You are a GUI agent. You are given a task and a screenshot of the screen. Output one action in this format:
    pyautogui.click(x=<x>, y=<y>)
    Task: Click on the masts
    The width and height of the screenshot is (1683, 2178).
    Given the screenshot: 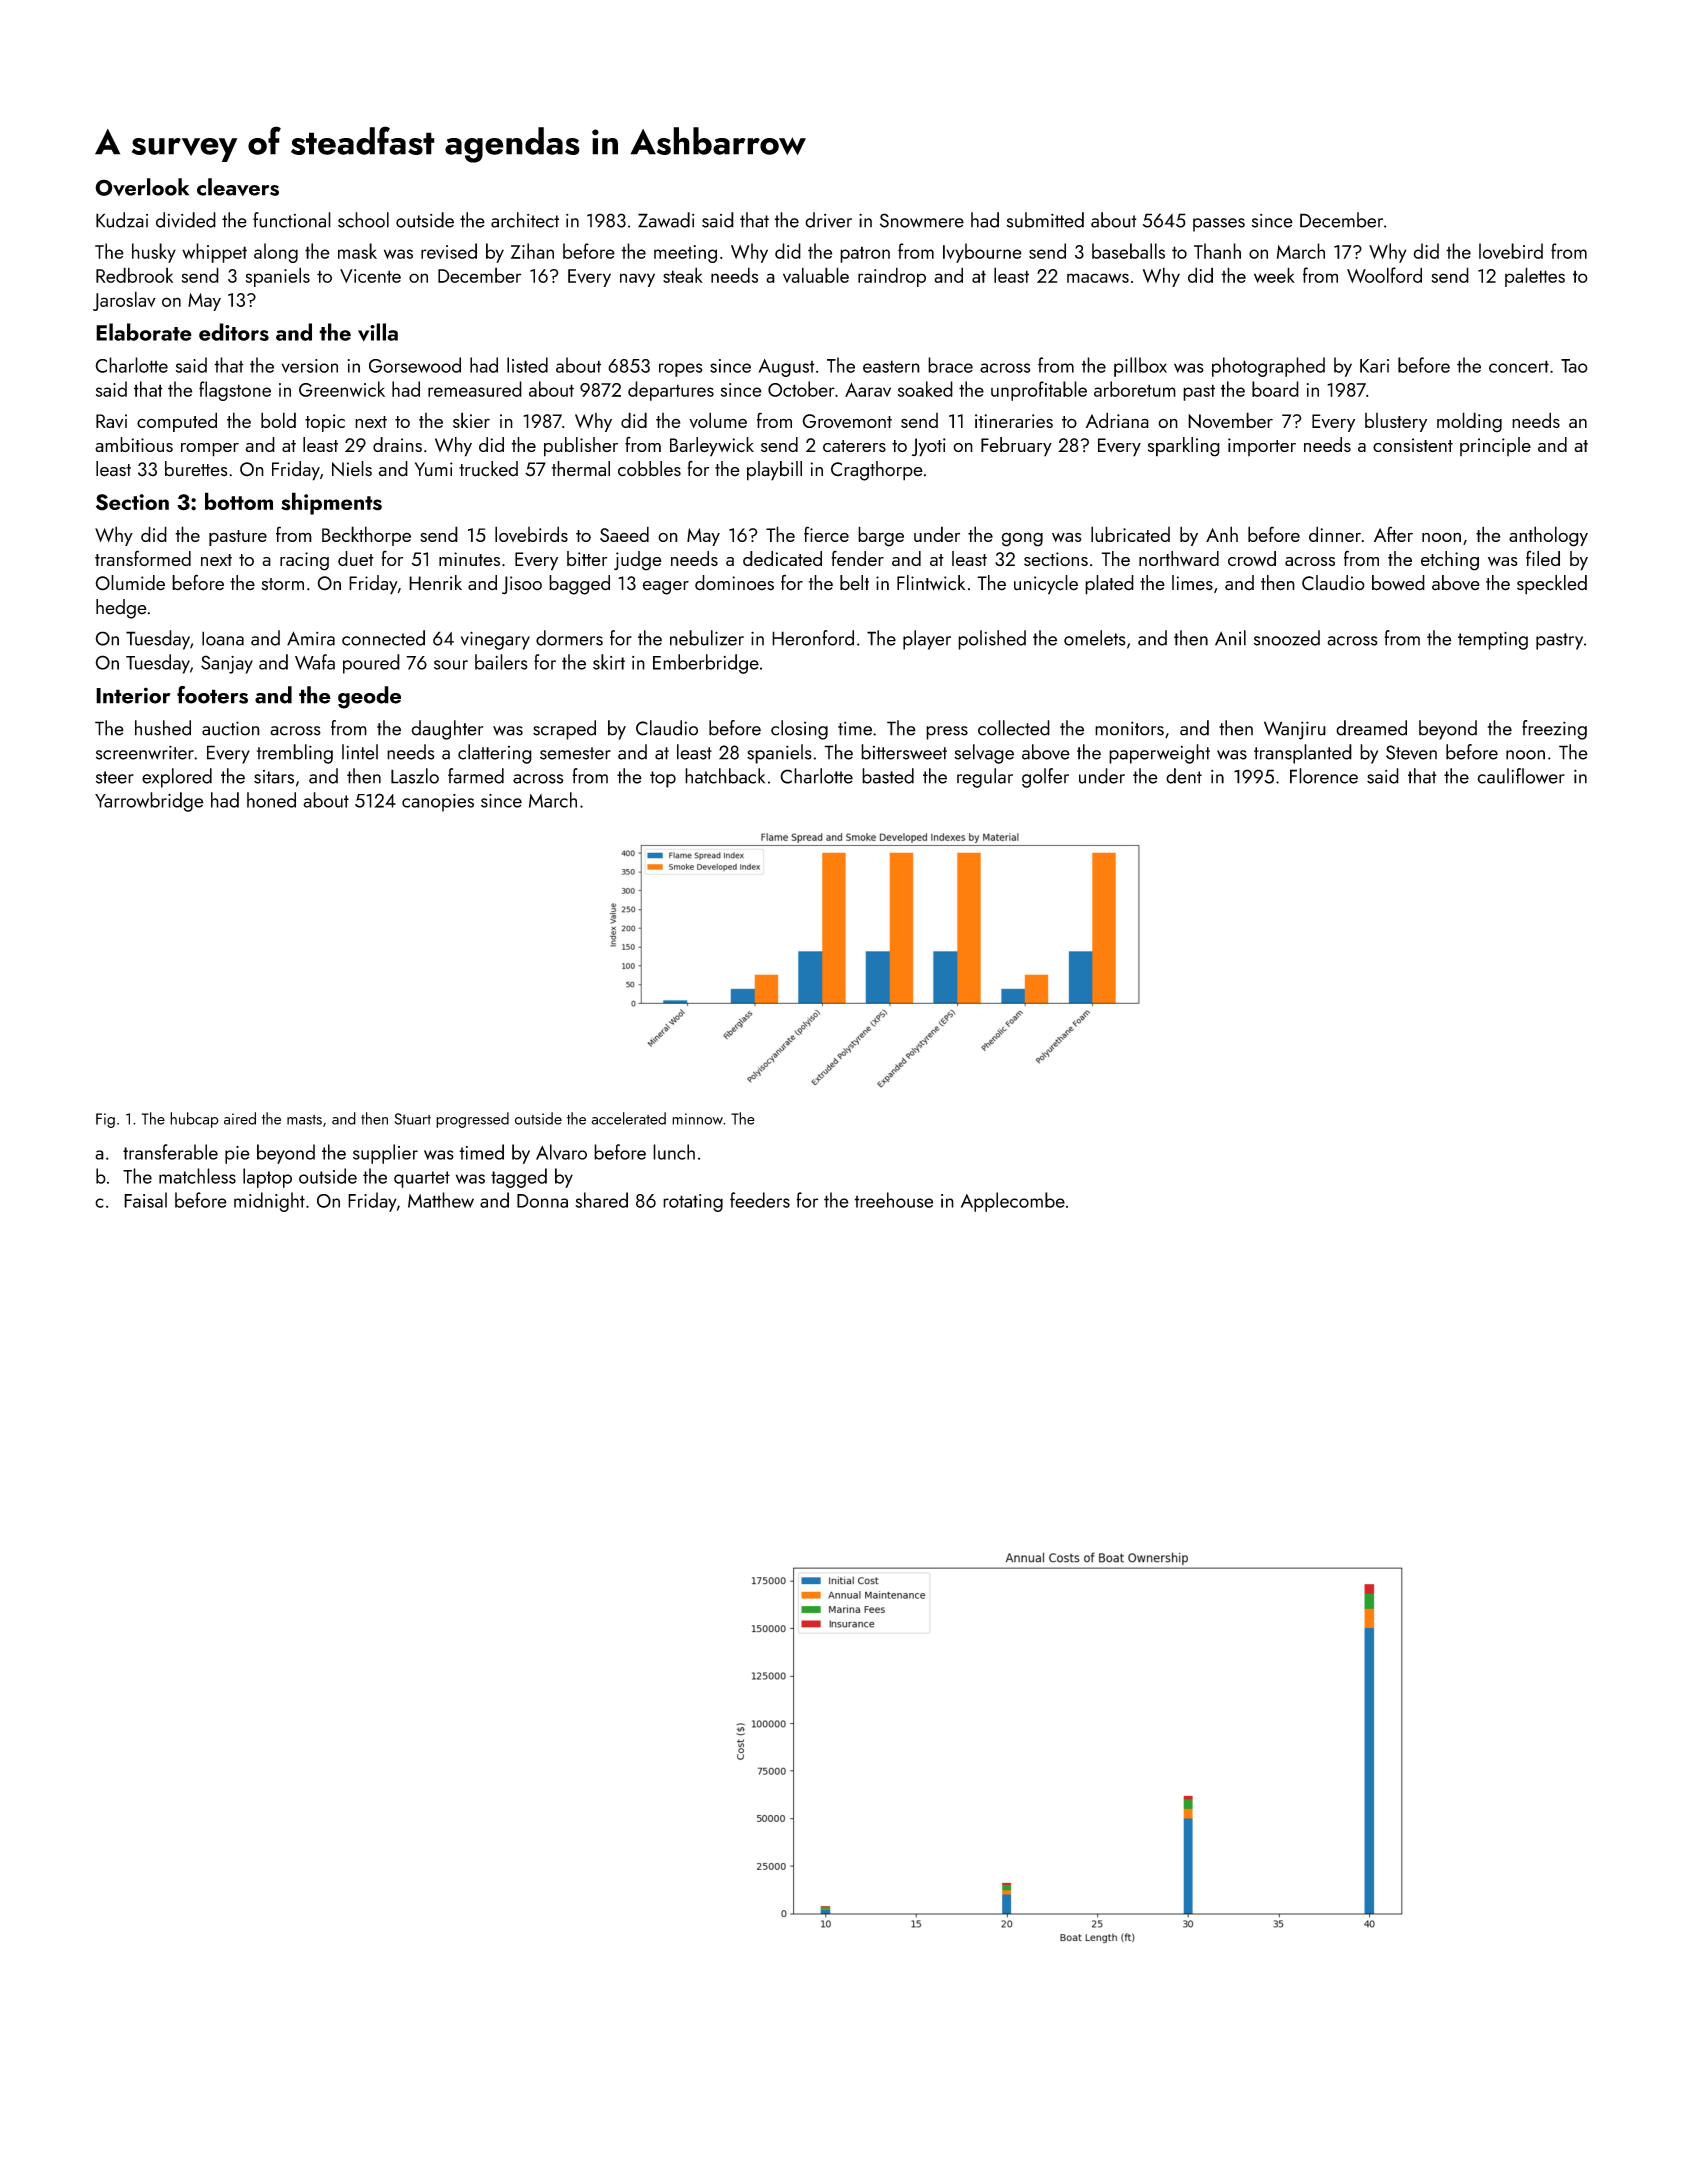 What is the action you would take?
    pyautogui.click(x=304, y=1120)
